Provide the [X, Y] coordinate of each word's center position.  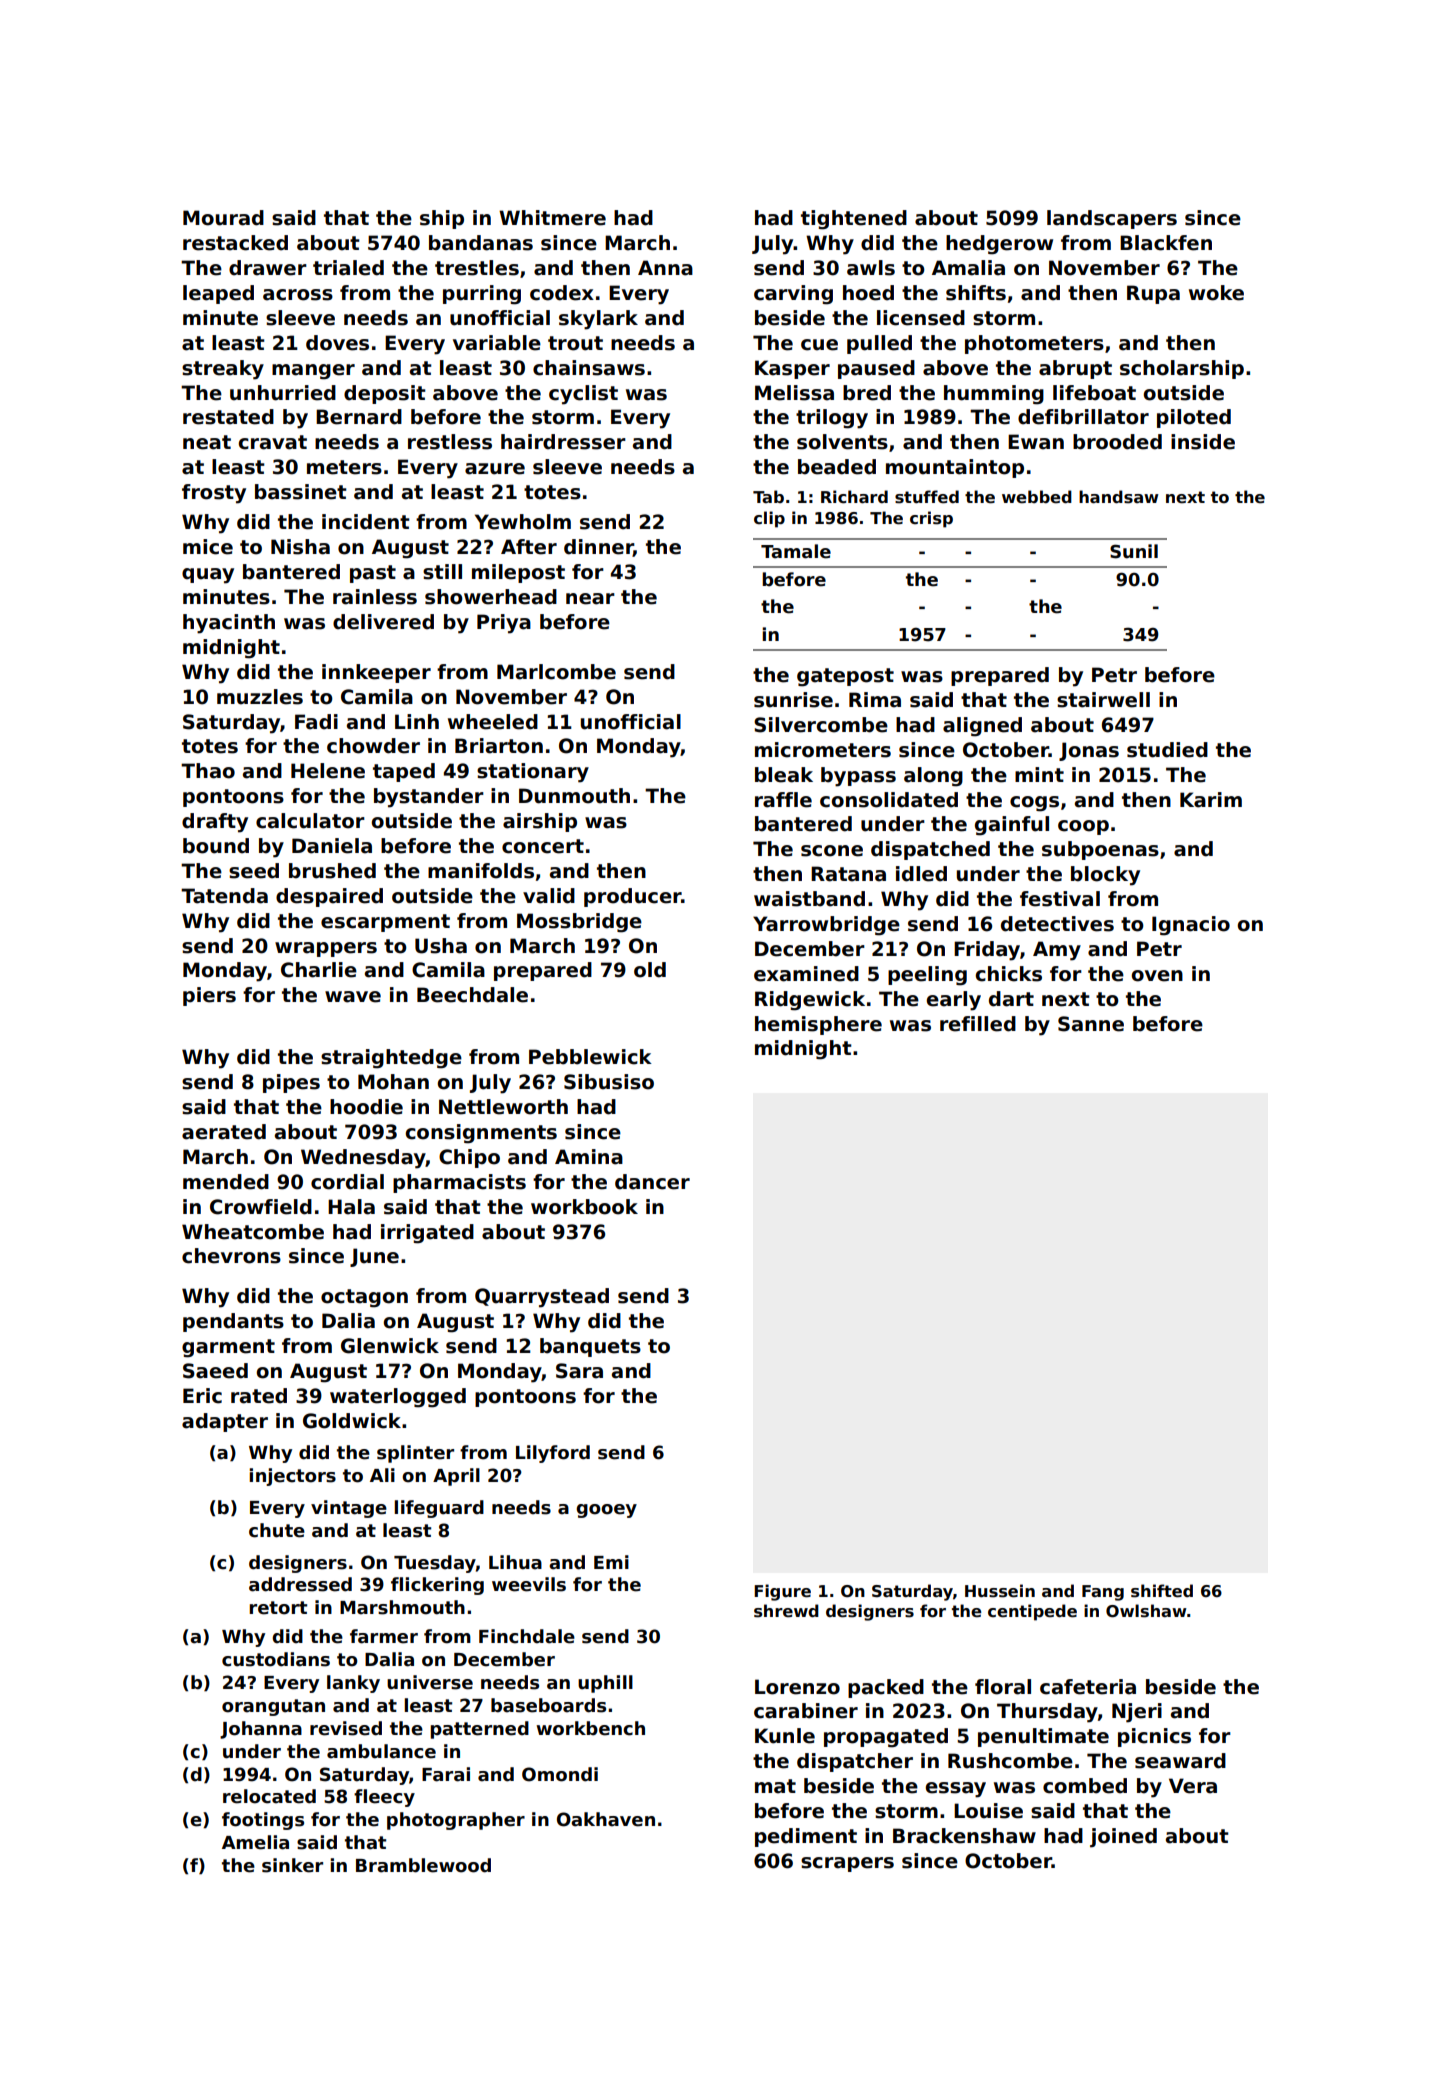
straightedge [391, 1059]
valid [549, 896]
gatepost [845, 677]
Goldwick [352, 1421]
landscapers [1112, 219]
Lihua [515, 1562]
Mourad [223, 218]
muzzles [260, 697]
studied [1167, 750]
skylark [598, 320]
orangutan [273, 1707]
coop [1083, 827]
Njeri [1137, 1713]
